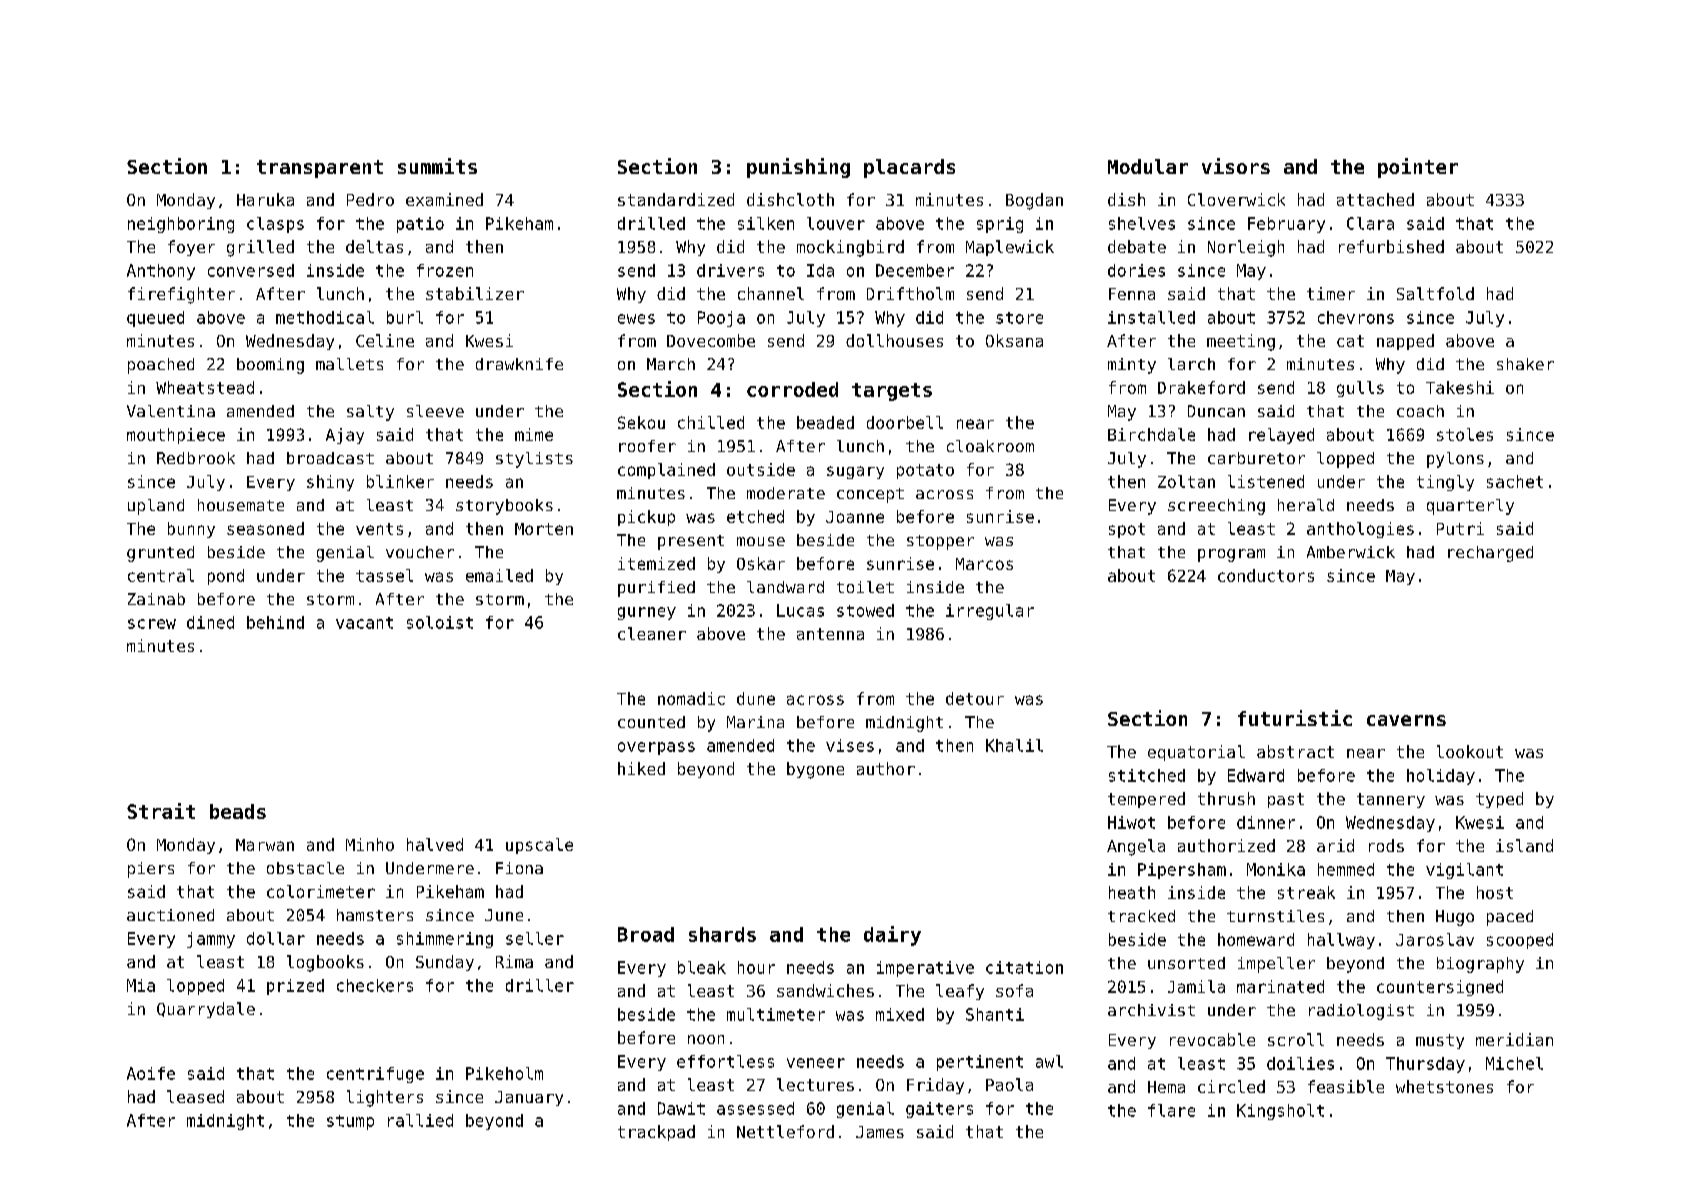 This screenshot has width=1687, height=1193. Describe the element at coordinates (420, 1120) in the screenshot. I see `rallied` at that location.
